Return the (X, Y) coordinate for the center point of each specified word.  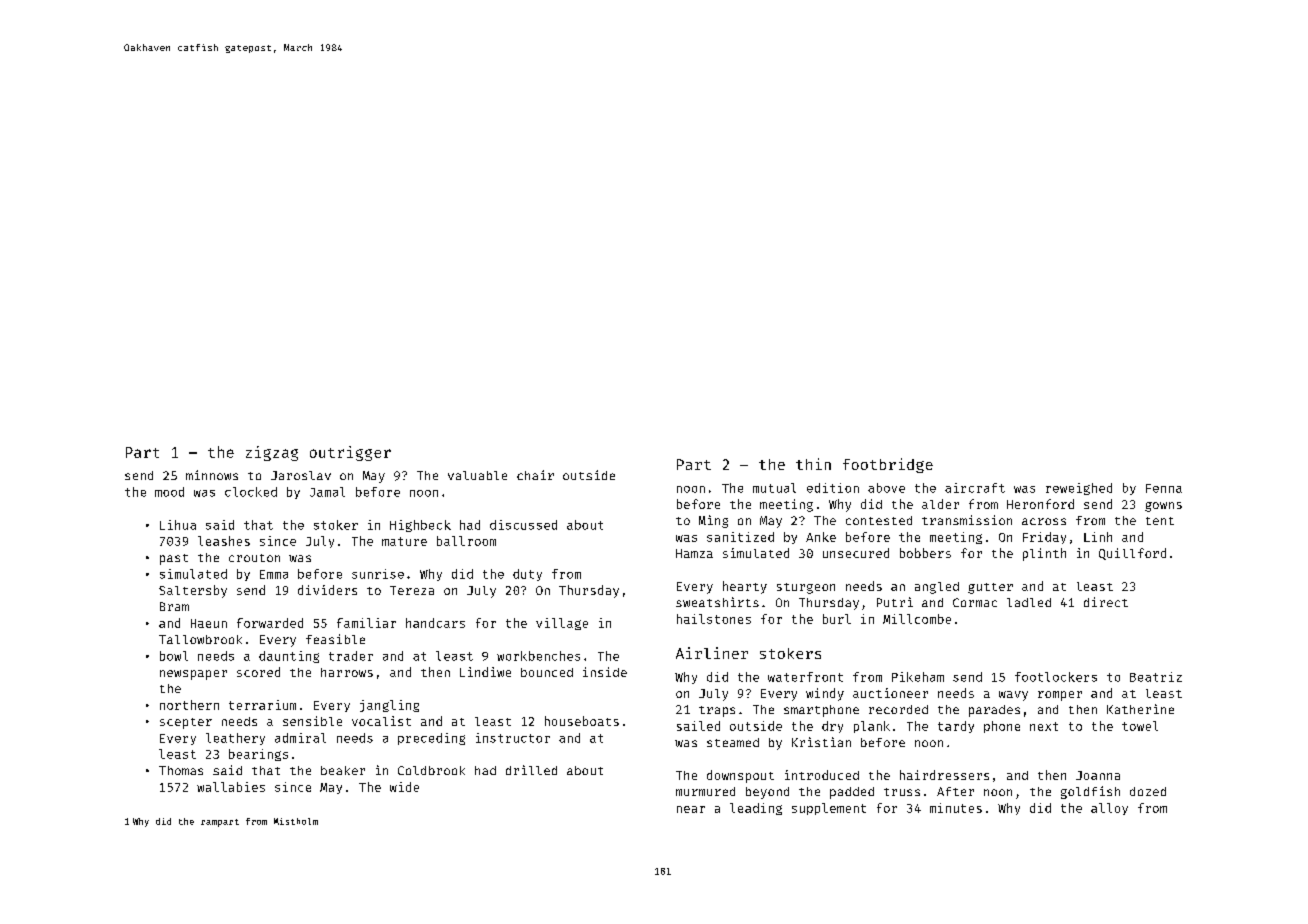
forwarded (270, 623)
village (562, 624)
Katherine (1140, 709)
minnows (212, 475)
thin (813, 464)
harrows (347, 672)
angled (937, 588)
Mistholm (296, 821)
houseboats (582, 721)
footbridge (888, 465)
